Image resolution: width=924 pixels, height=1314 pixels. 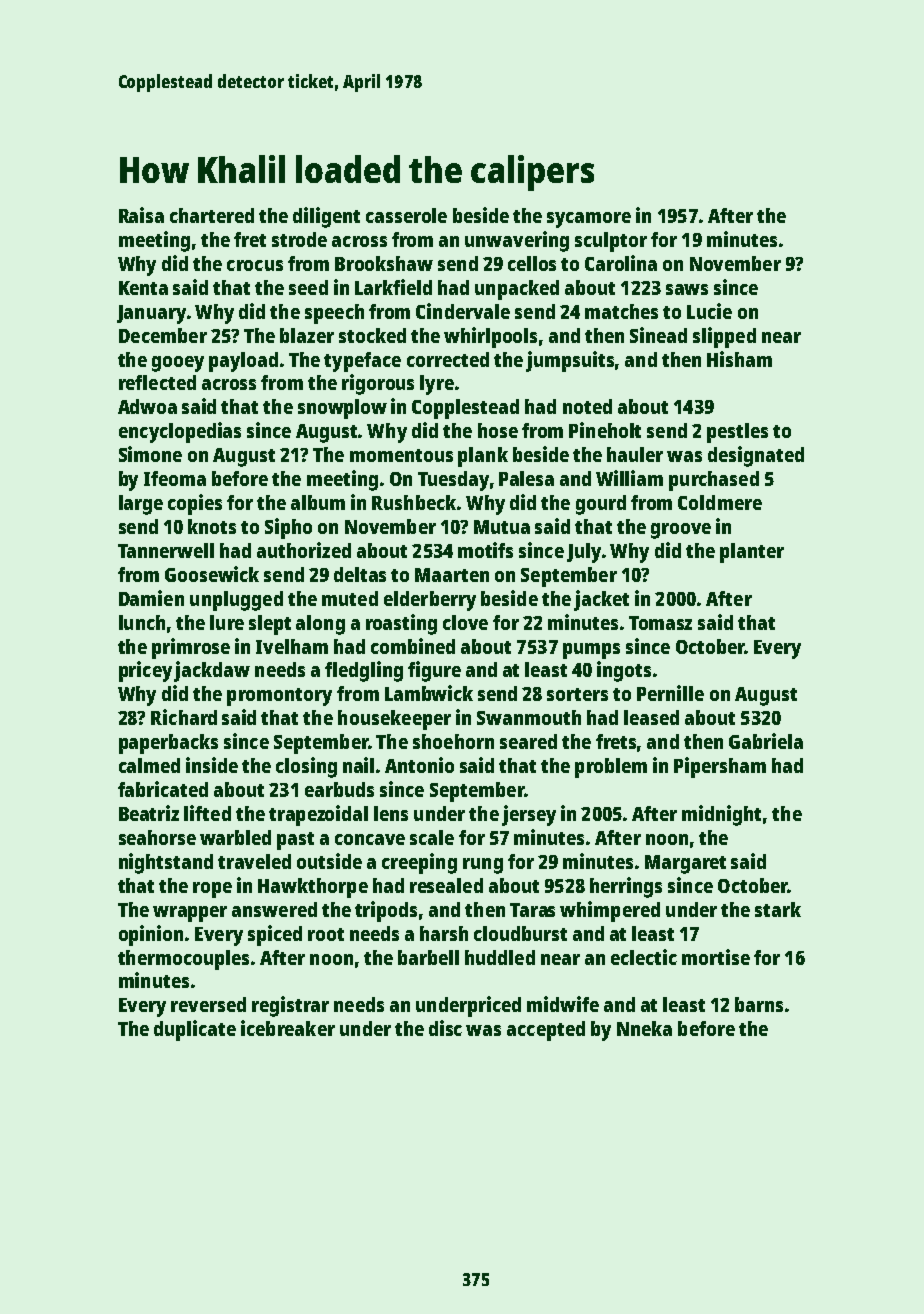 What do you see at coordinates (498, 430) in the screenshot?
I see `hose` at bounding box center [498, 430].
